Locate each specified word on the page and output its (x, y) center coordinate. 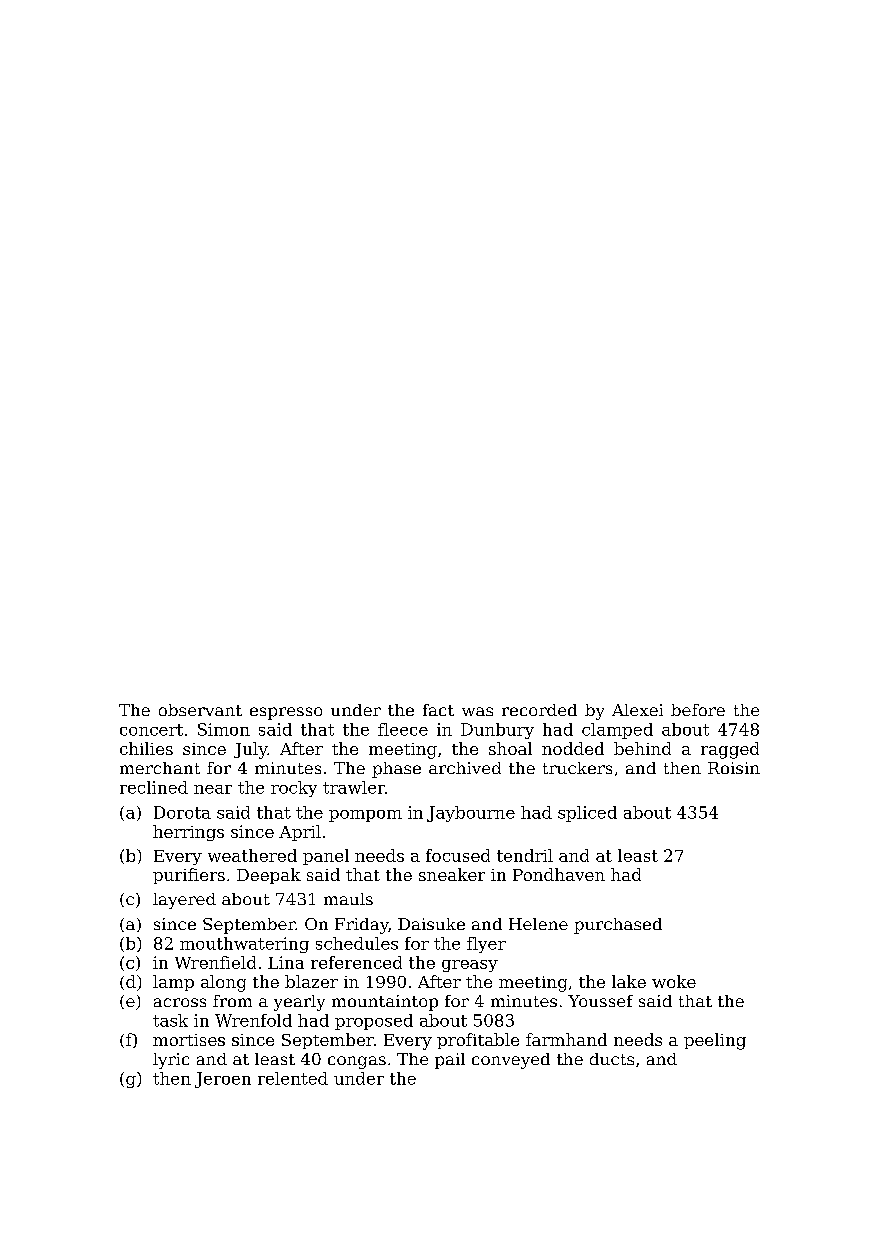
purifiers (189, 876)
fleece (403, 729)
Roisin (734, 768)
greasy (470, 966)
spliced (587, 814)
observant (200, 710)
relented (293, 1078)
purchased (618, 926)
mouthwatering (244, 945)
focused (458, 855)
